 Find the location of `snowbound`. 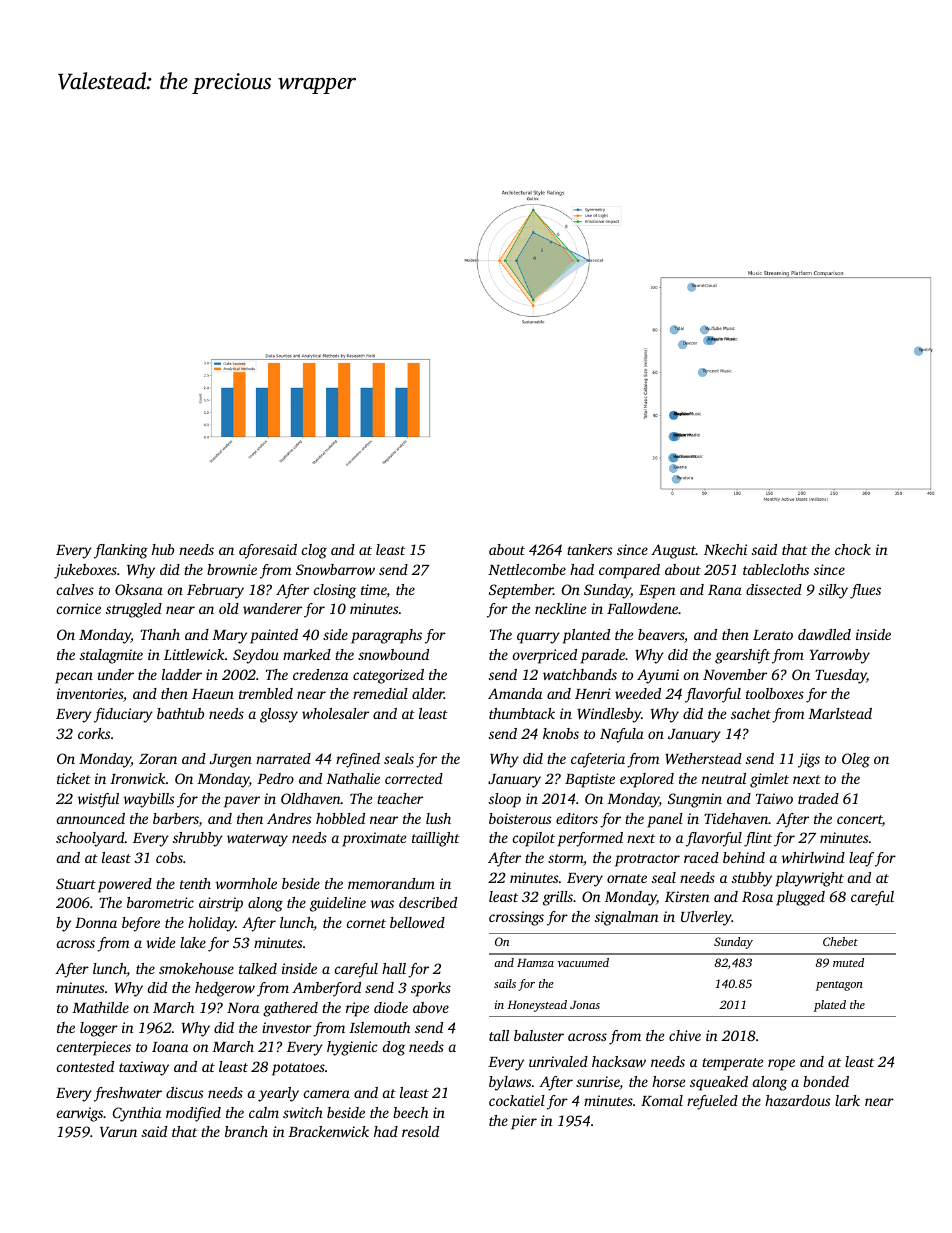

snowbound is located at coordinates (393, 654).
